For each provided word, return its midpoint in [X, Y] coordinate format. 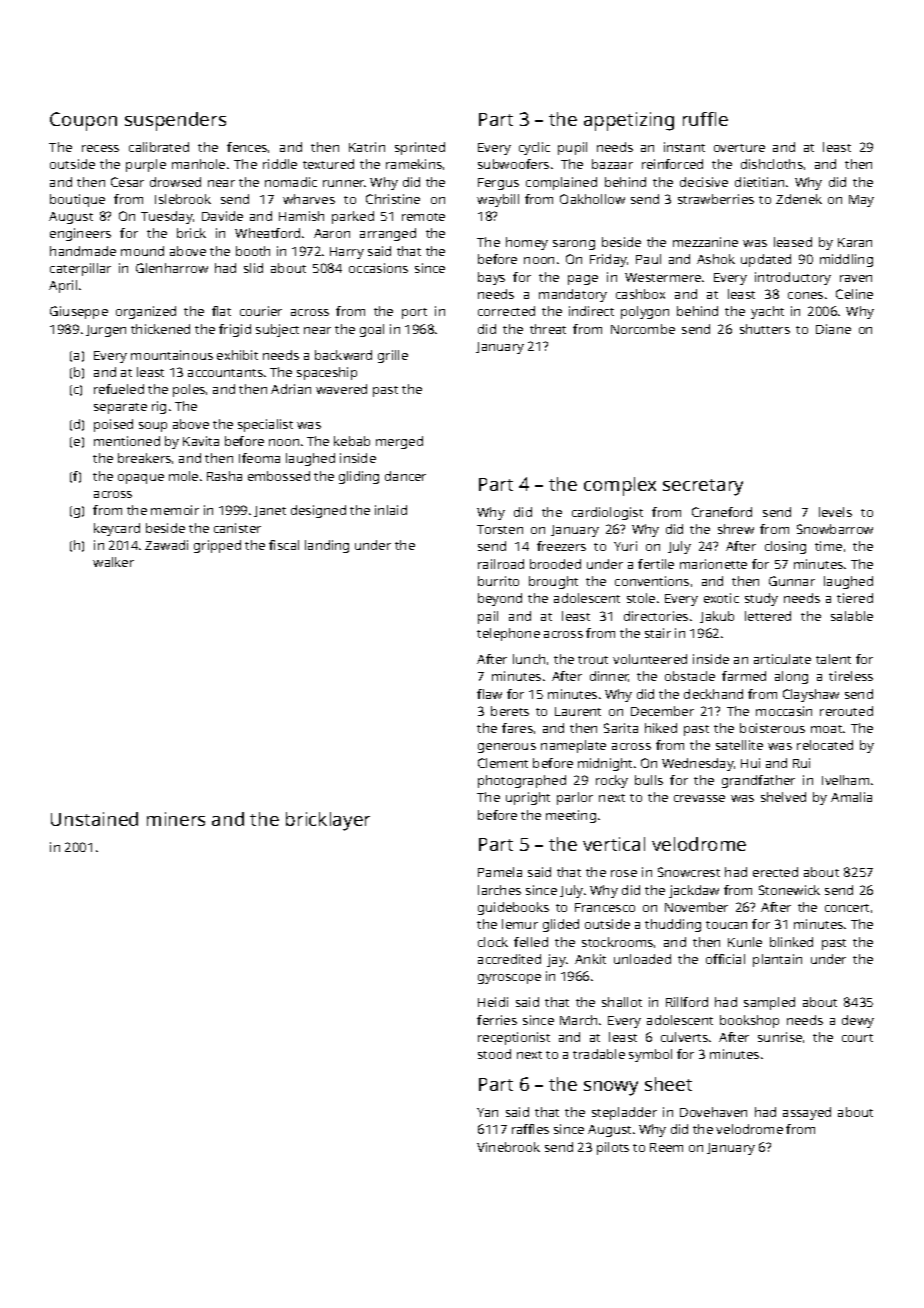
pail [488, 617]
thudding [673, 925]
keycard [117, 529]
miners [176, 819]
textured [328, 164]
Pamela [500, 872]
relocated [825, 745]
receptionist [514, 1038]
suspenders [175, 121]
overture [739, 148]
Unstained [94, 819]
